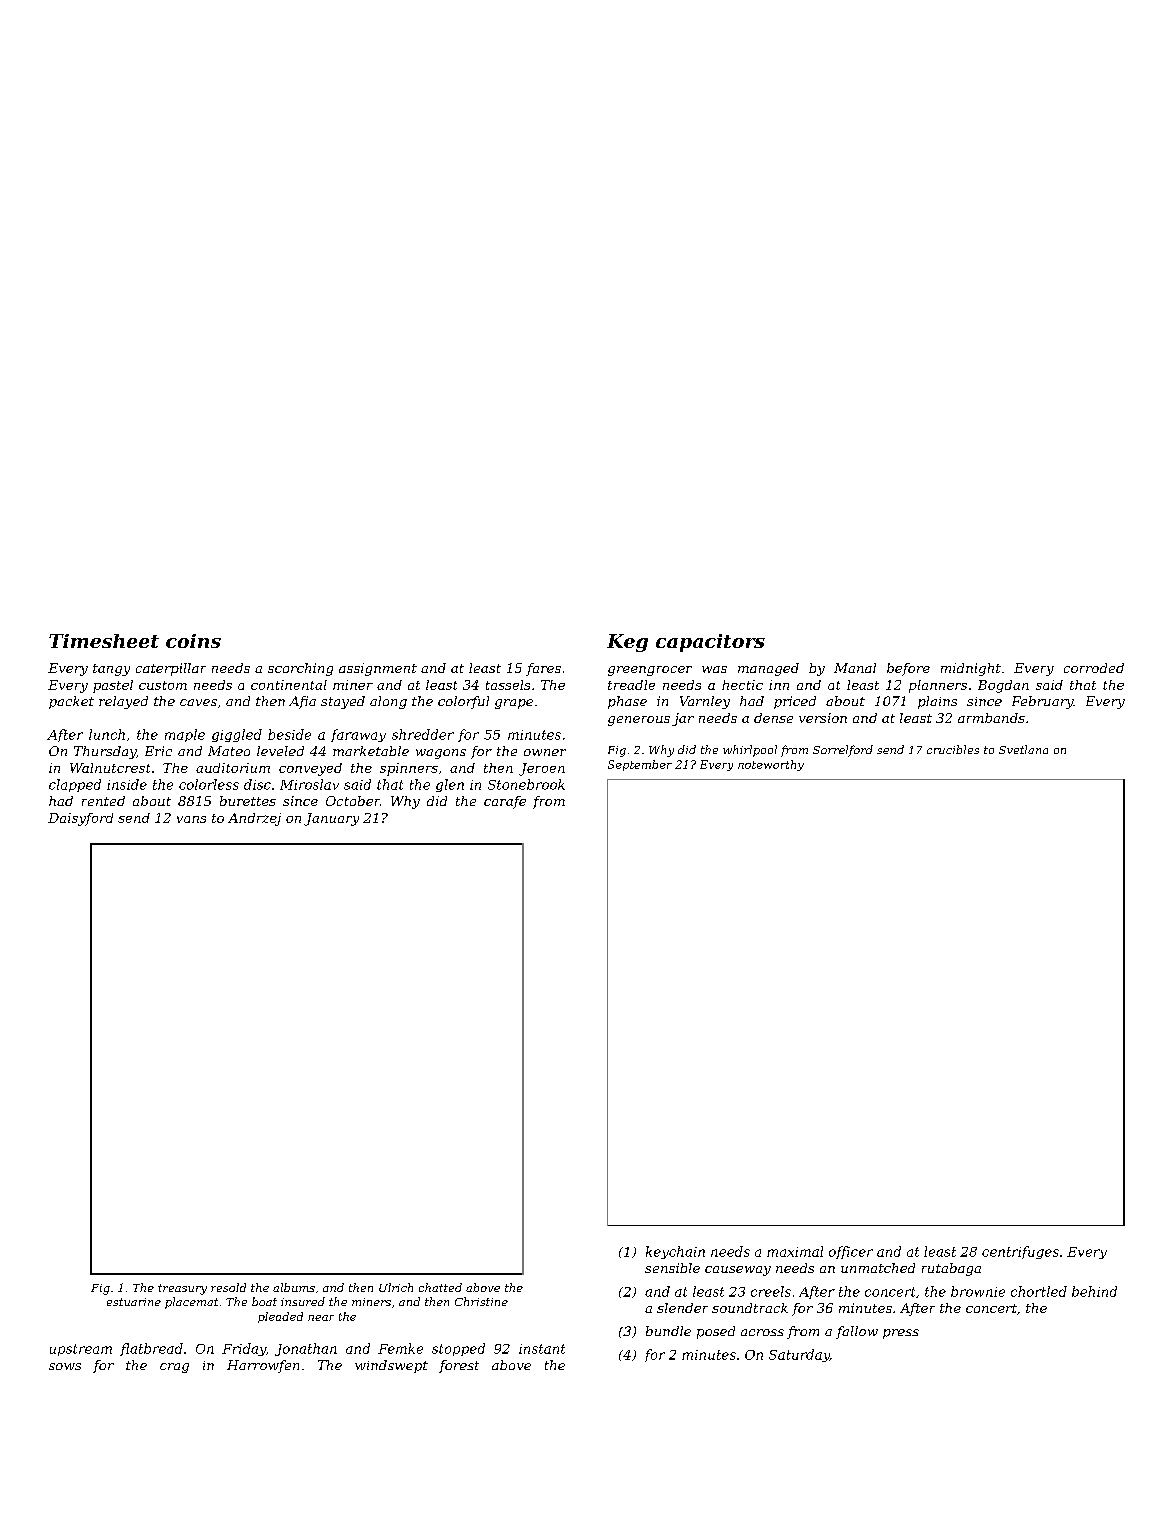 This screenshot has width=1173, height=1518. Describe the element at coordinates (254, 819) in the screenshot. I see `Andrzej` at that location.
